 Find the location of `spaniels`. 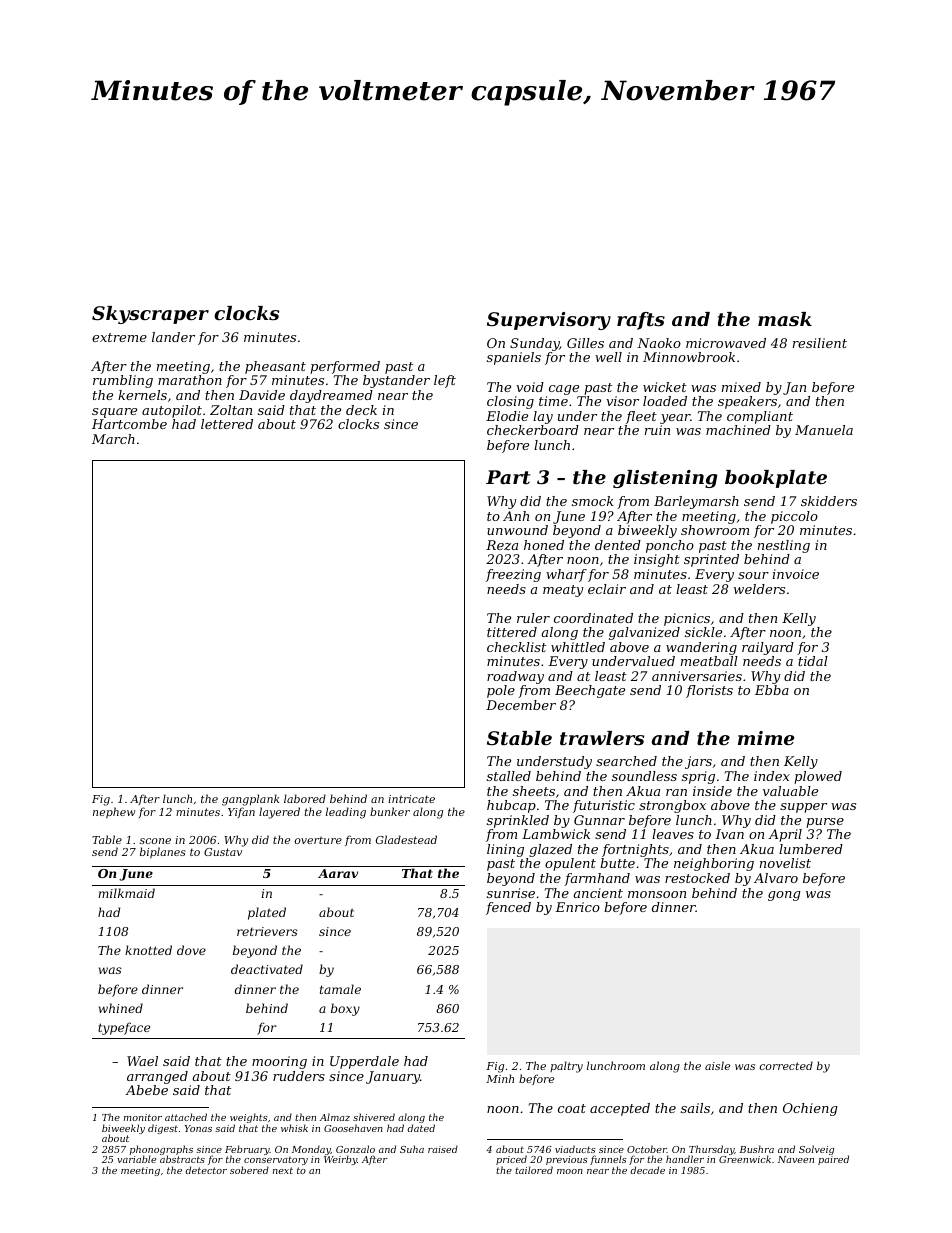

spaniels is located at coordinates (514, 358).
